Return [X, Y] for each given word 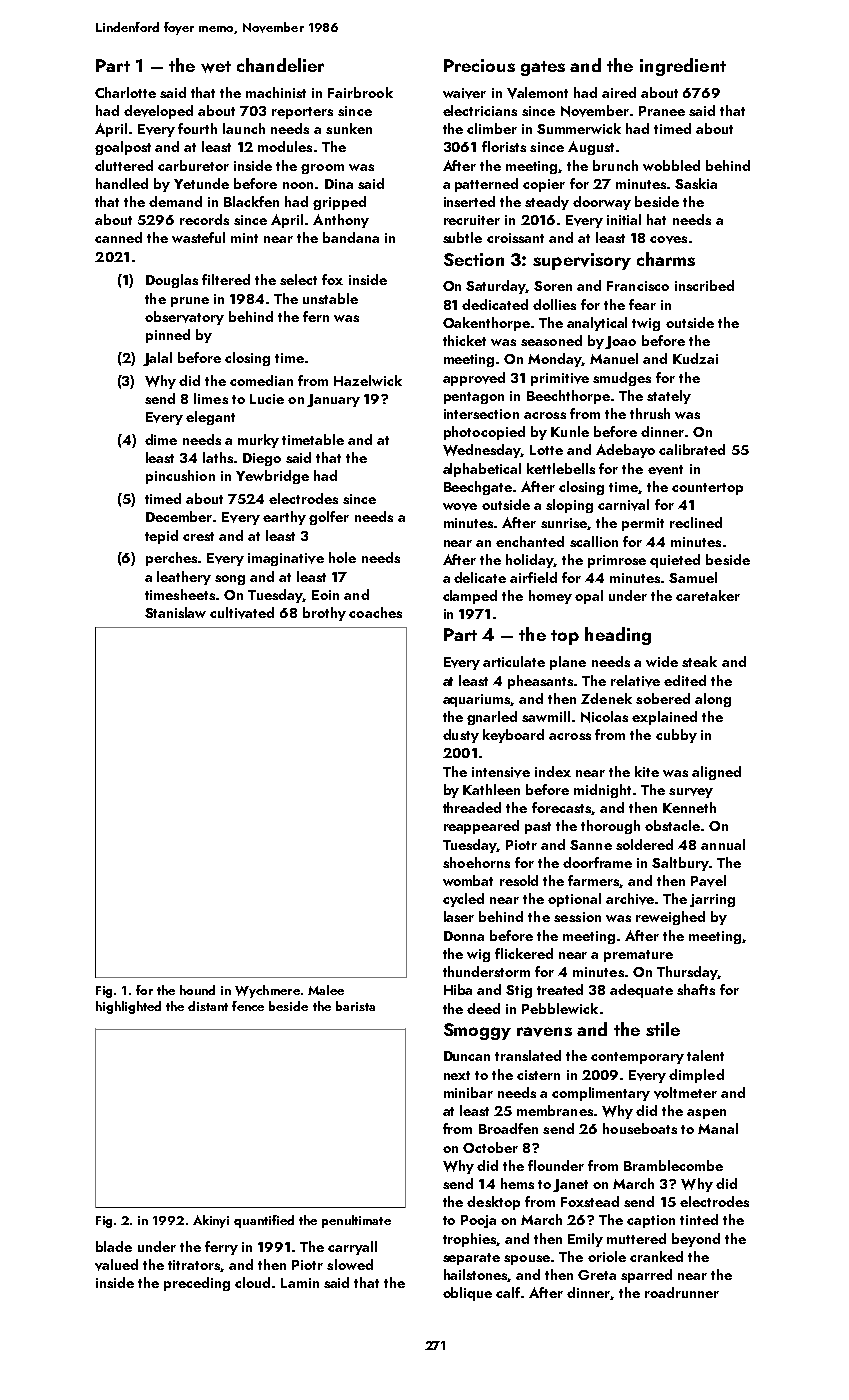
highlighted [128, 1007]
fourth [197, 128]
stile [663, 1029]
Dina [339, 184]
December [180, 516]
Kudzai [695, 358]
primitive [560, 379]
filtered [226, 279]
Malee [326, 990]
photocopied [484, 433]
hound [197, 990]
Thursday [687, 973]
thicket [464, 340]
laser [459, 916]
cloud [252, 1282]
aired [619, 92]
